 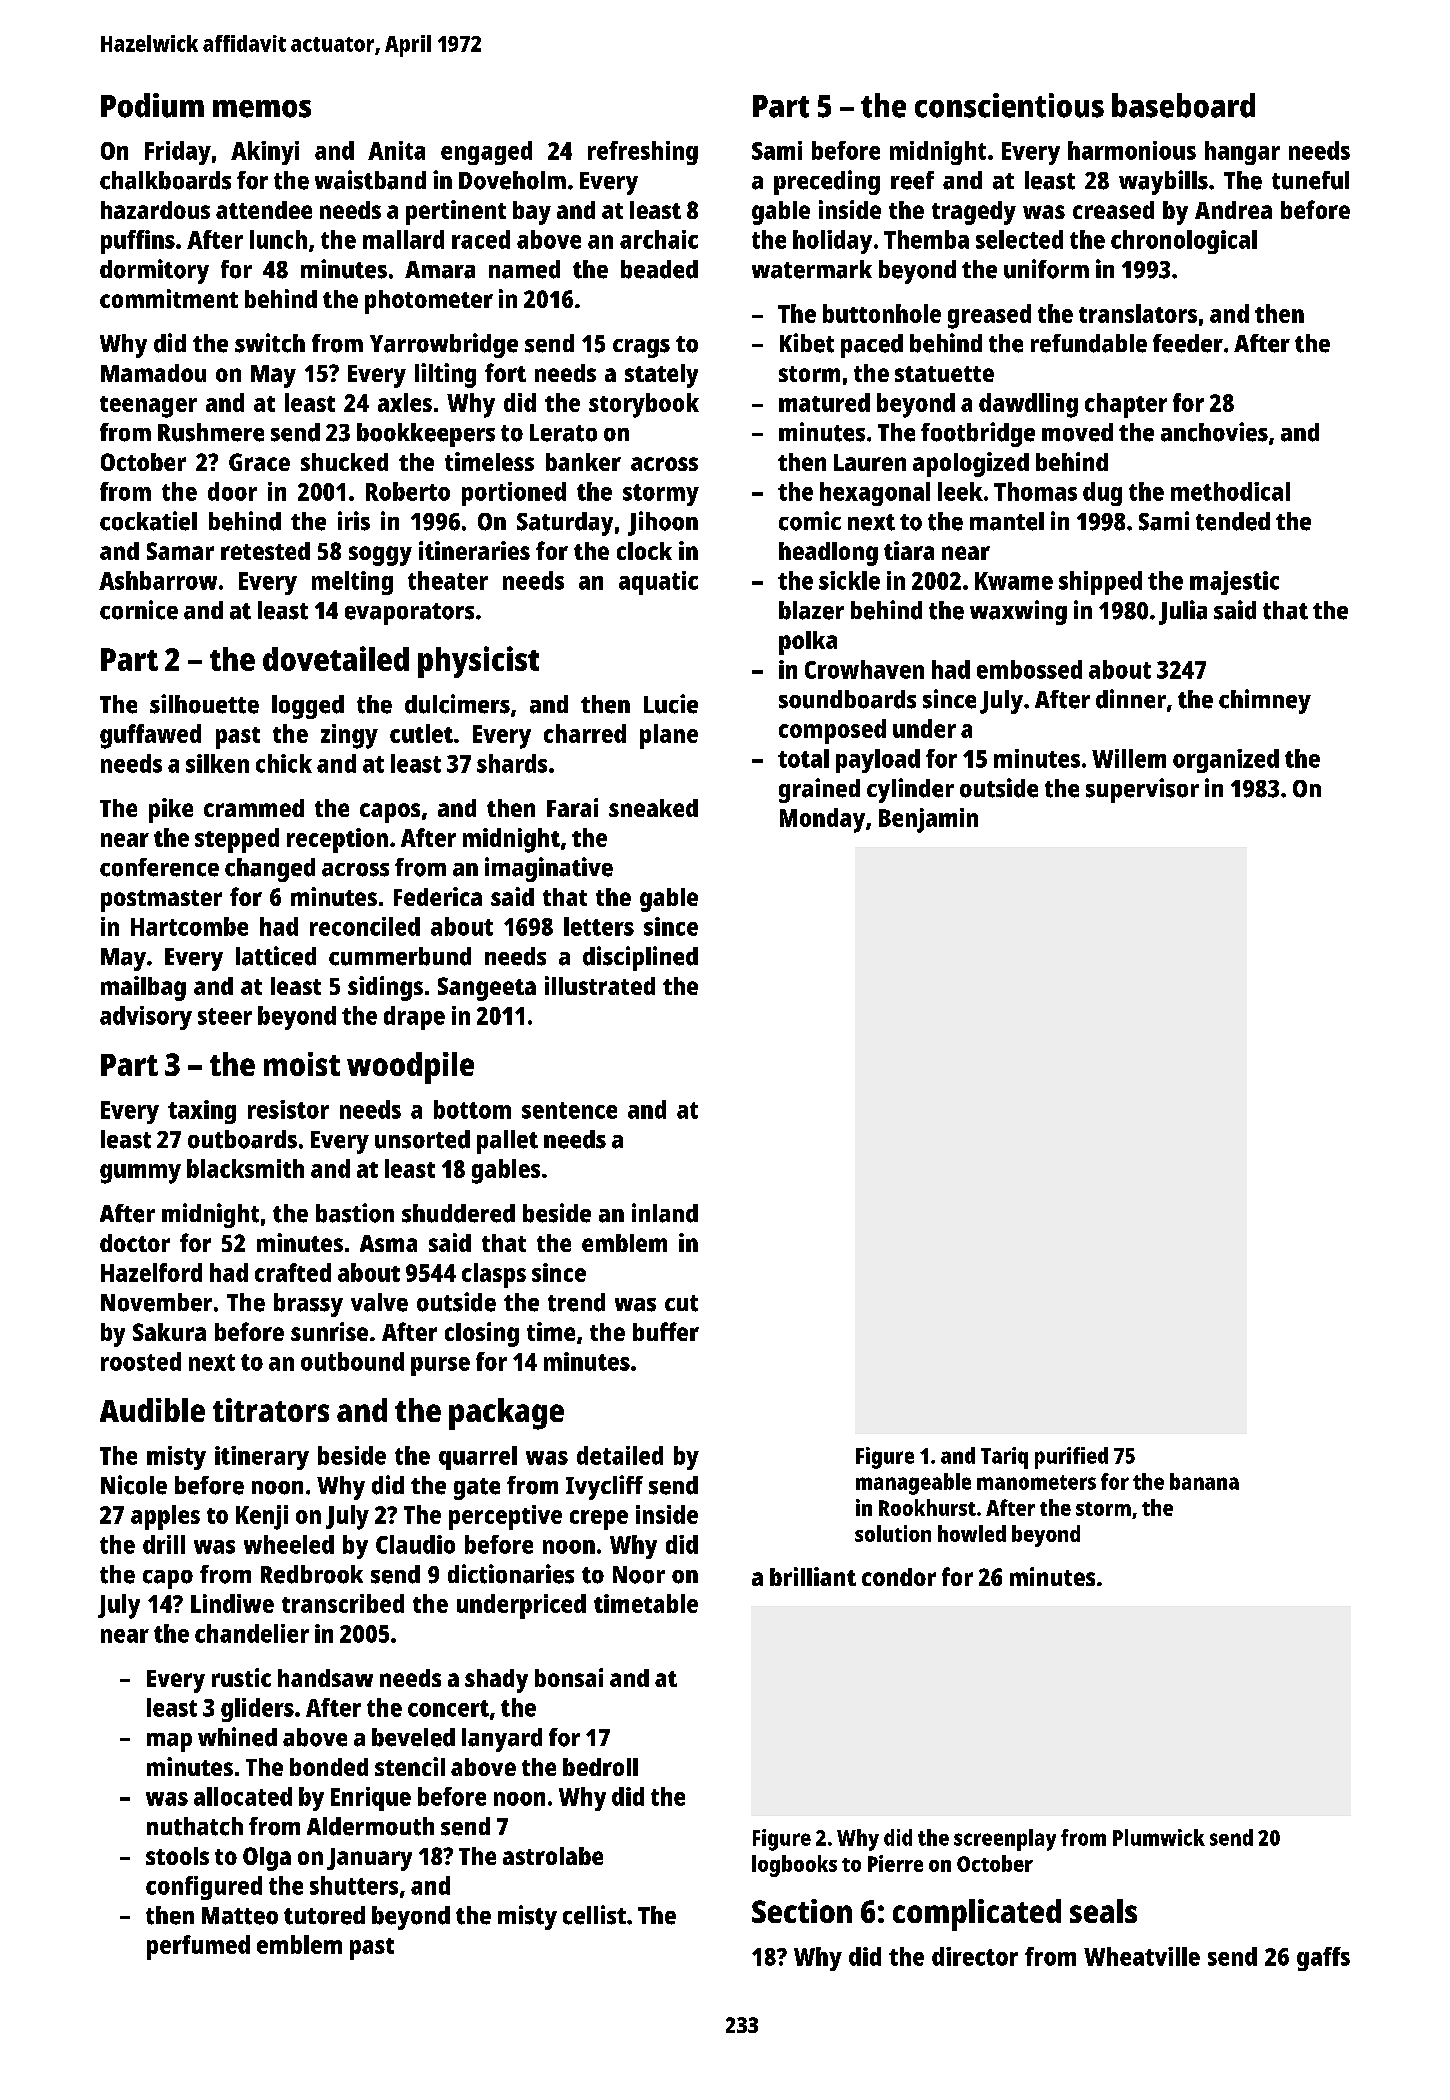 I want to click on waistband, so click(x=370, y=180).
